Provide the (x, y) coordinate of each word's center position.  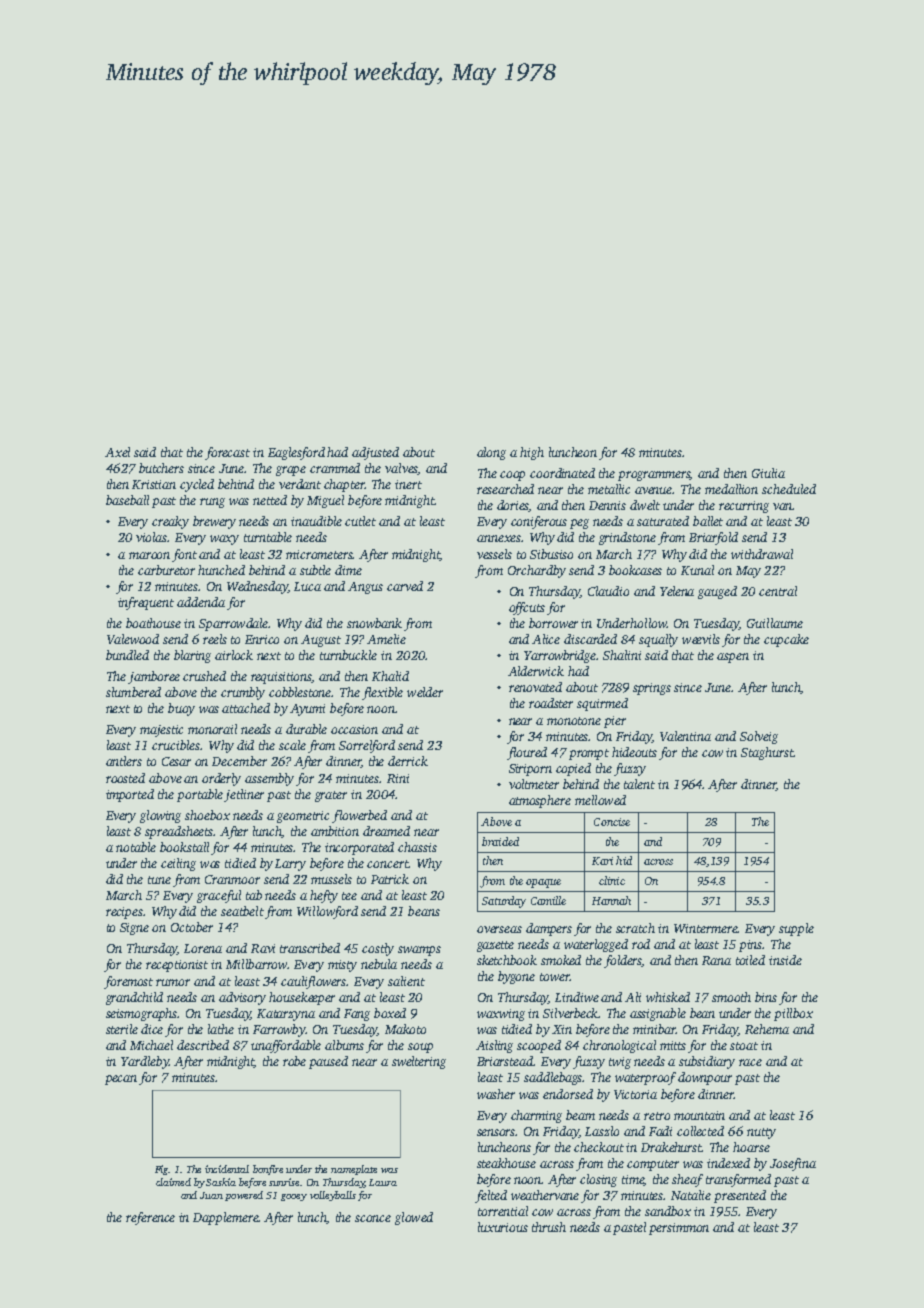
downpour (705, 1078)
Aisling (494, 1046)
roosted (125, 778)
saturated (663, 521)
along (491, 453)
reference (150, 1218)
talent (639, 784)
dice (152, 1029)
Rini (398, 778)
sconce (373, 1218)
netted (270, 500)
